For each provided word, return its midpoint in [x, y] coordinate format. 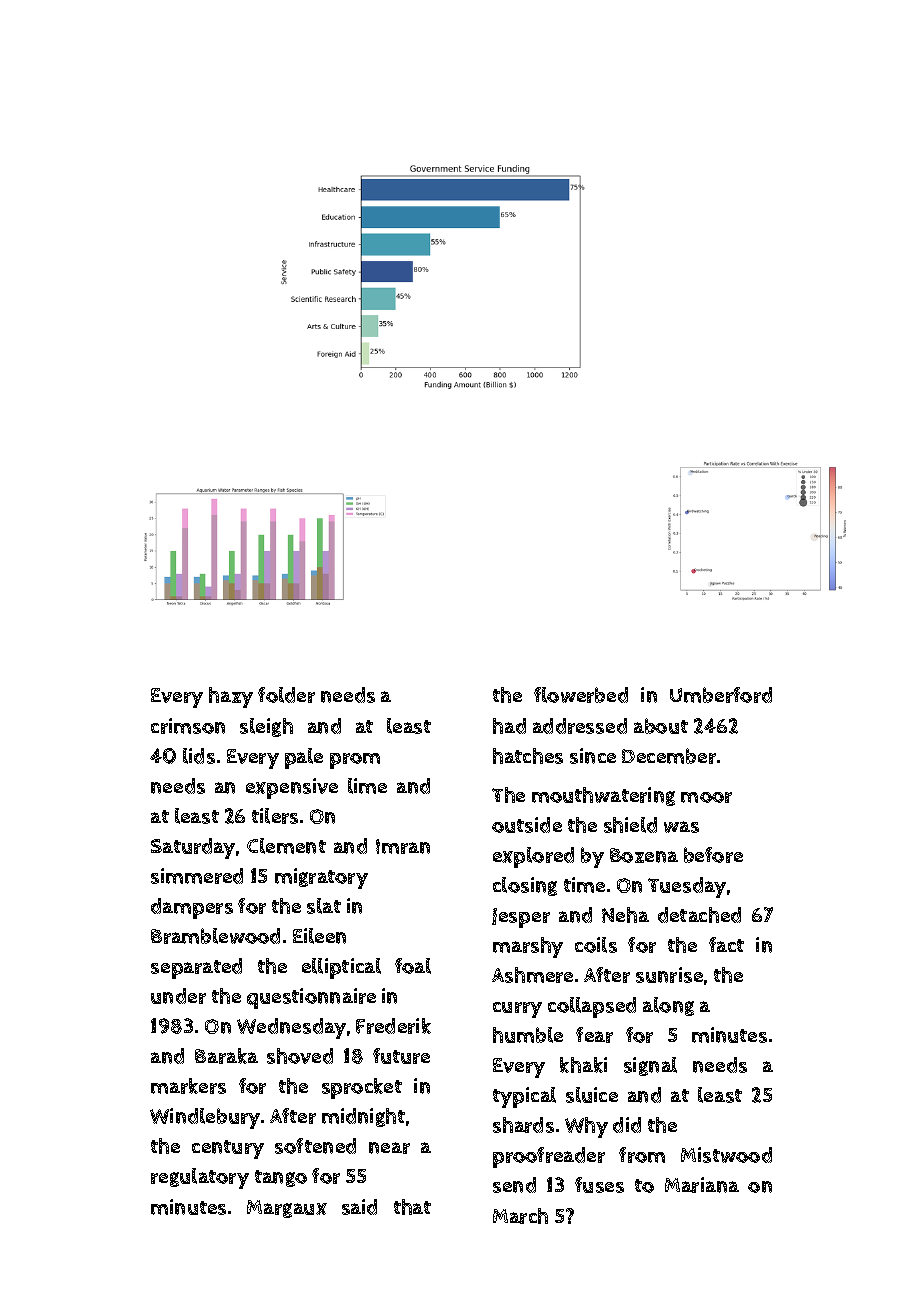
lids [199, 756]
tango [281, 1178]
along [668, 1006]
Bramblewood [215, 936]
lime [367, 786]
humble [528, 1035]
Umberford [721, 695]
